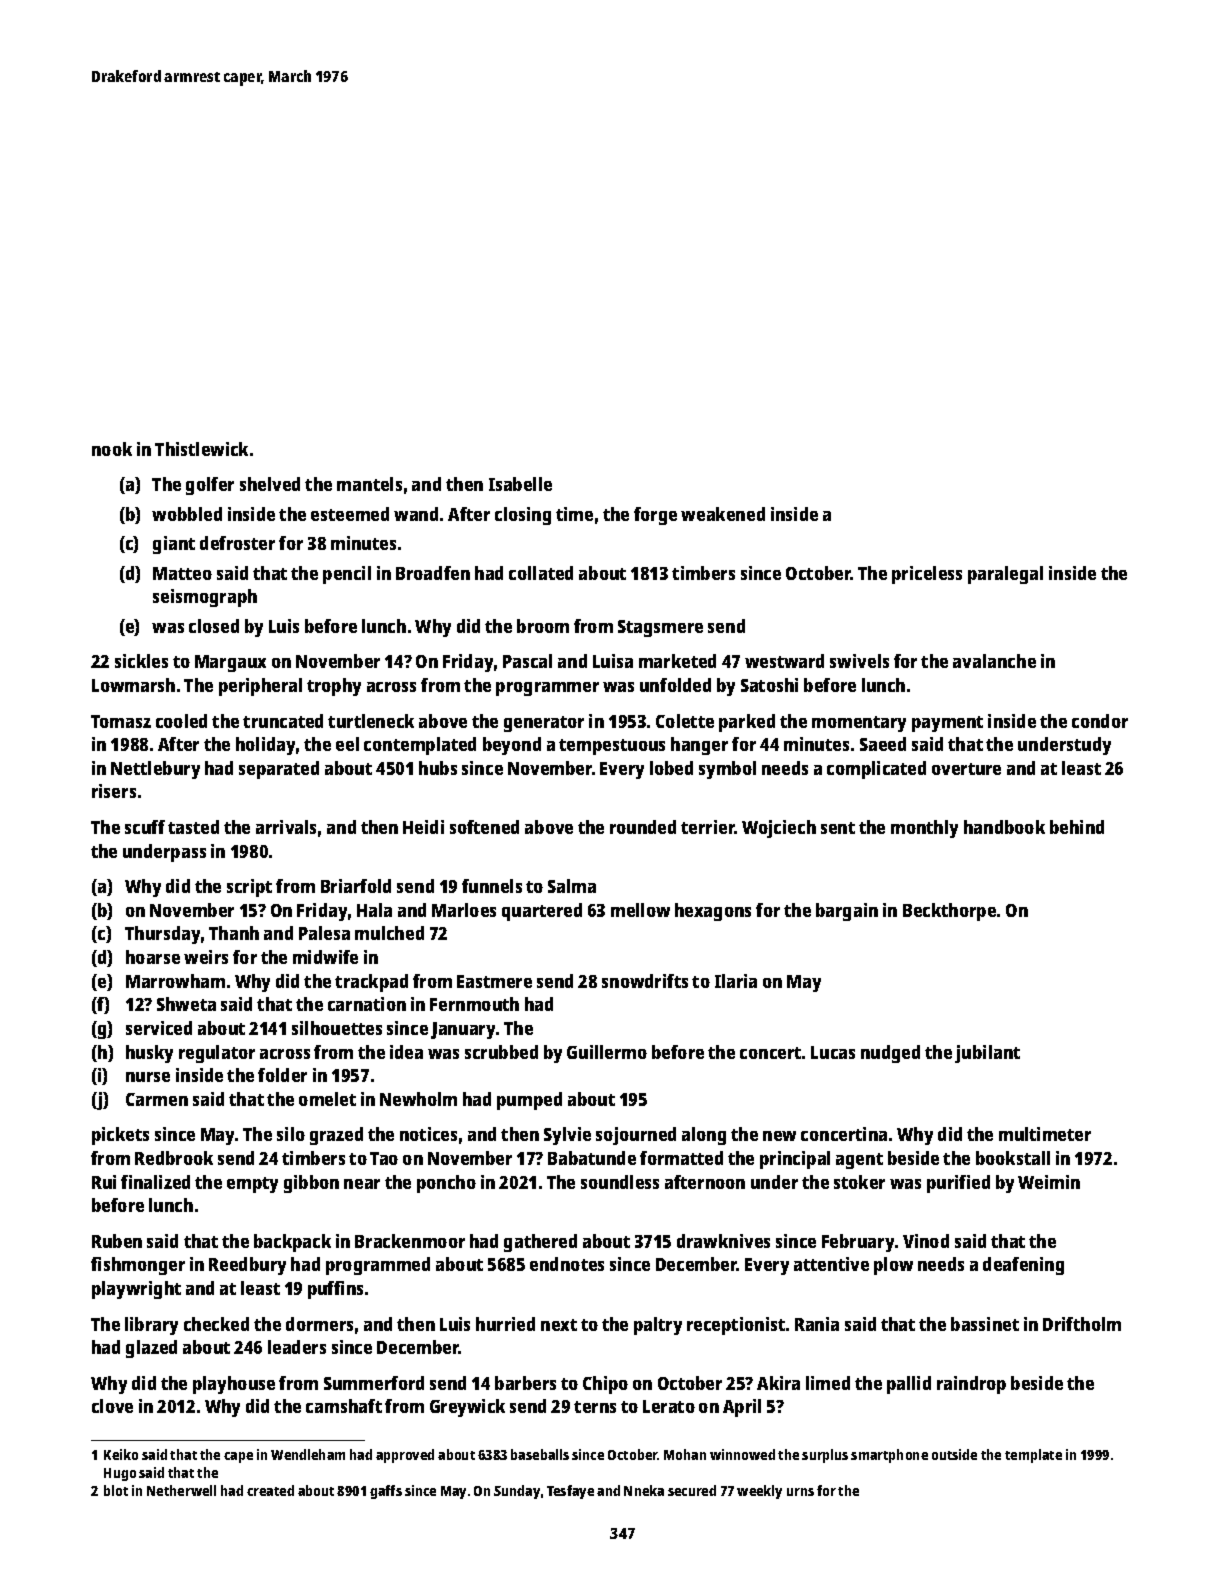 Image resolution: width=1222 pixels, height=1582 pixels. I want to click on Keiko, so click(121, 1454).
